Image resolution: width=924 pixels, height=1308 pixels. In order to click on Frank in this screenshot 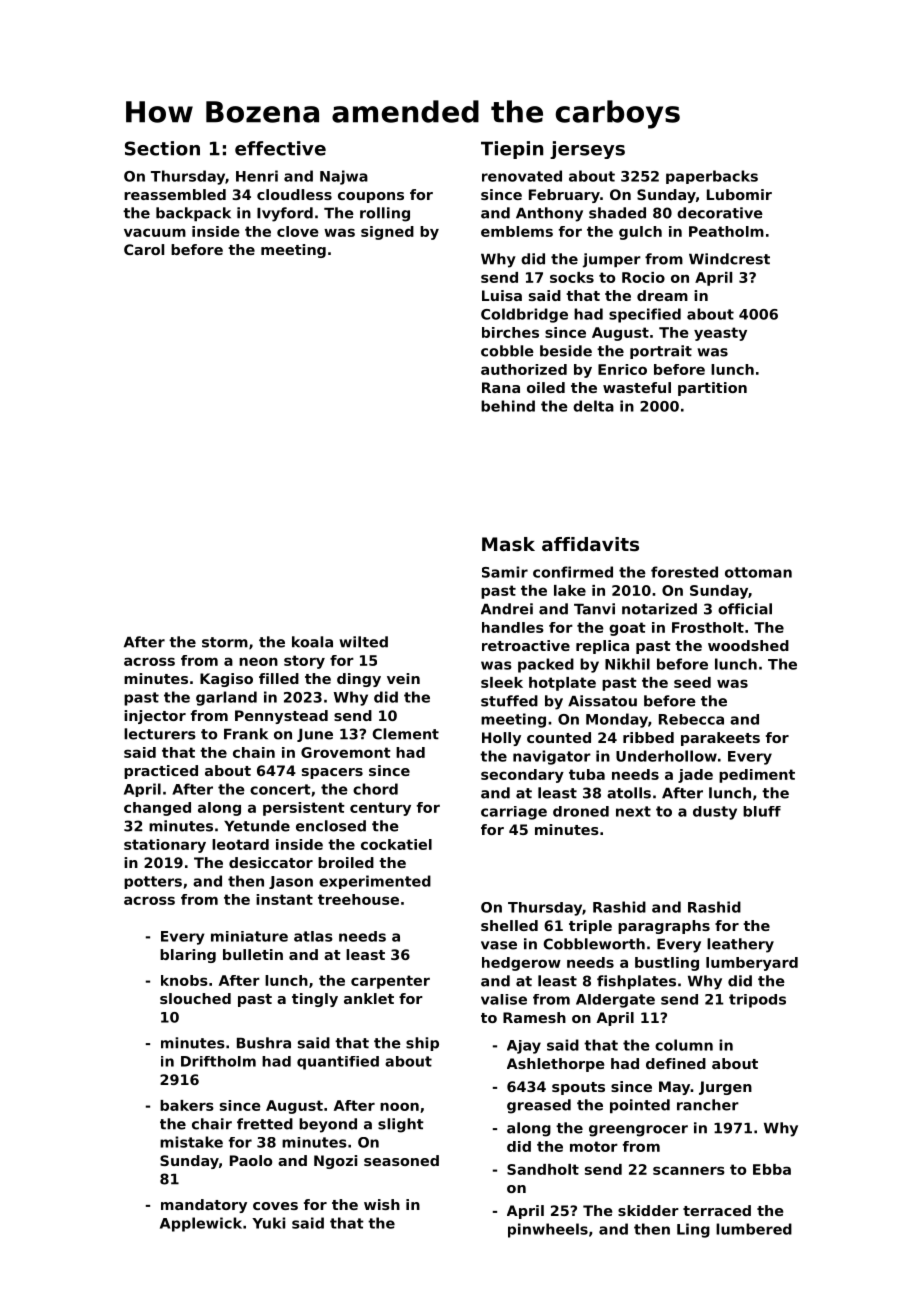, I will do `click(246, 734)`.
